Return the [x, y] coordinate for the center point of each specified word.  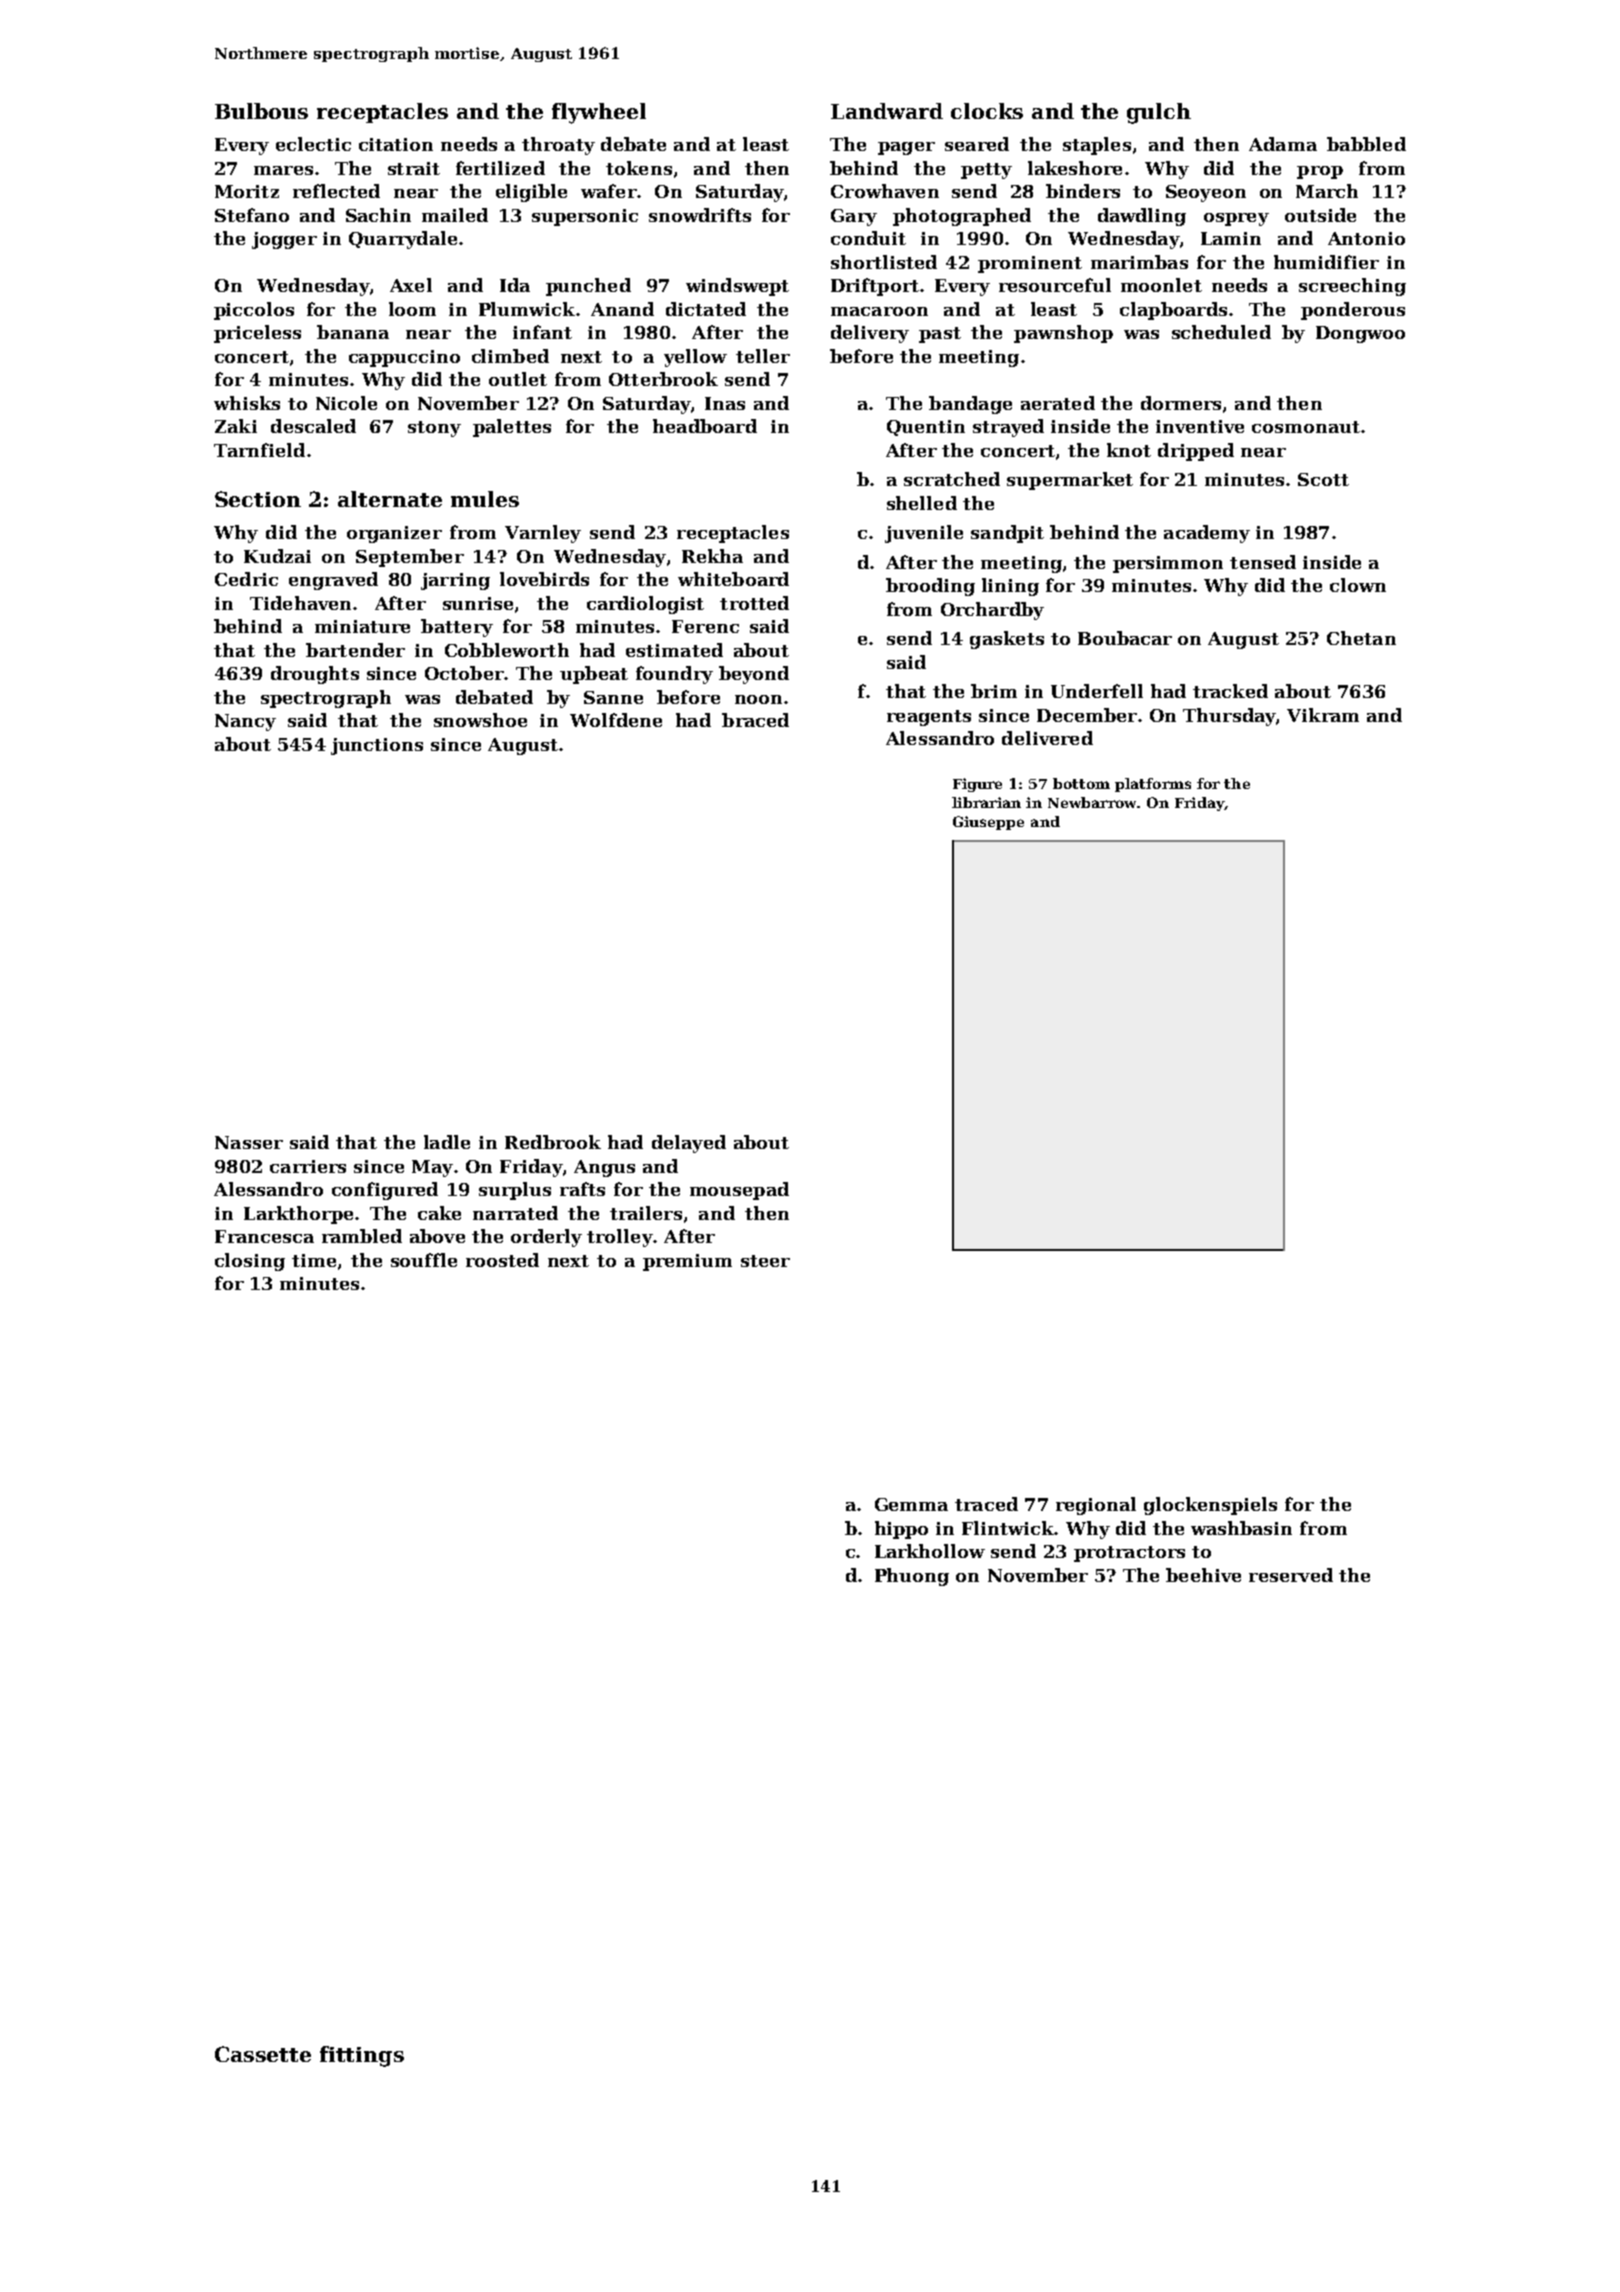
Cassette [263, 2054]
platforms [1153, 785]
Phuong [912, 1577]
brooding [930, 587]
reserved [1291, 1575]
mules [485, 499]
